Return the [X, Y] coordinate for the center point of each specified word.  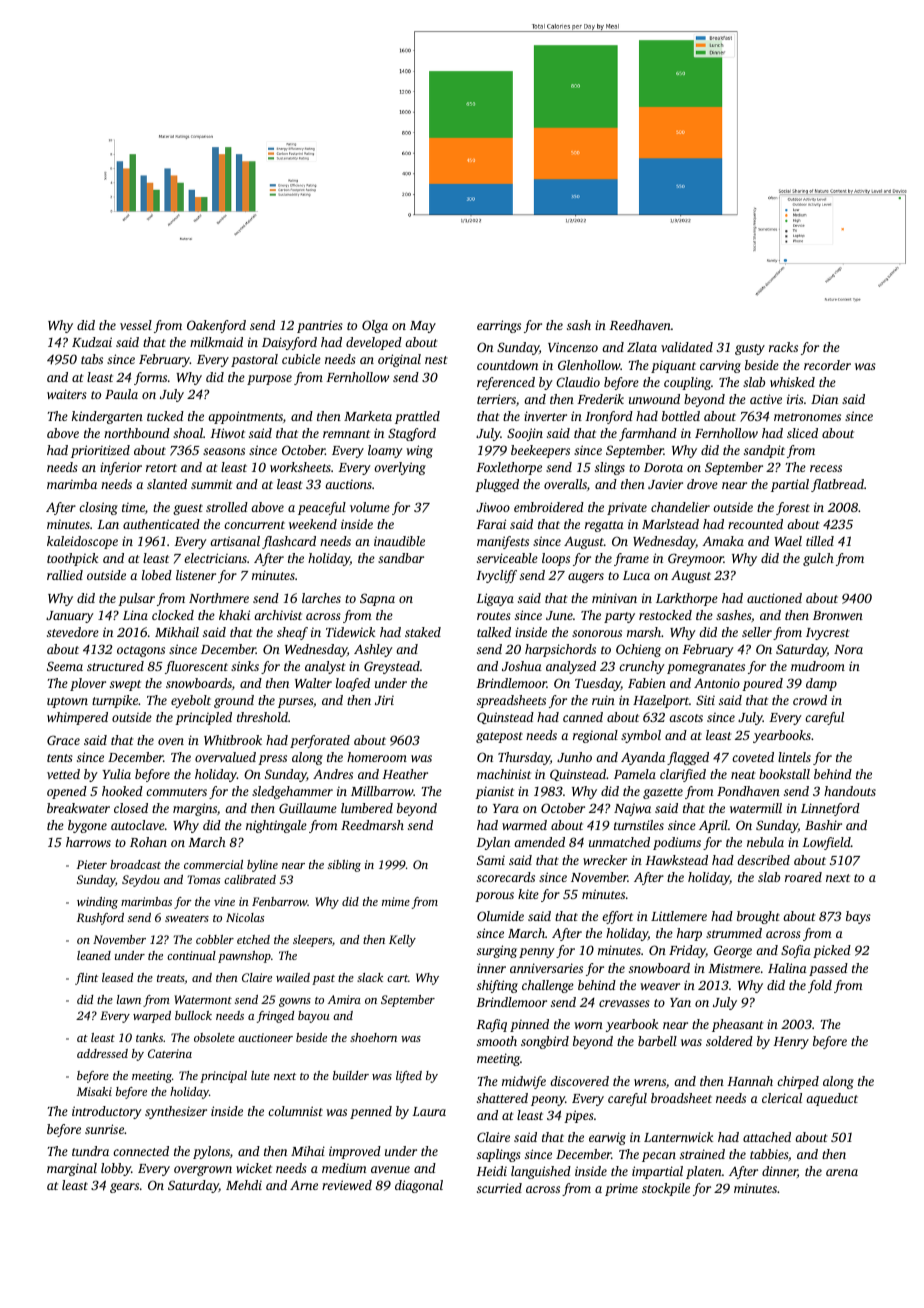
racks [783, 347]
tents [60, 758]
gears [124, 1188]
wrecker [605, 860]
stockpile [666, 1189]
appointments [245, 417]
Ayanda [643, 758]
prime [621, 1189]
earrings [499, 326]
